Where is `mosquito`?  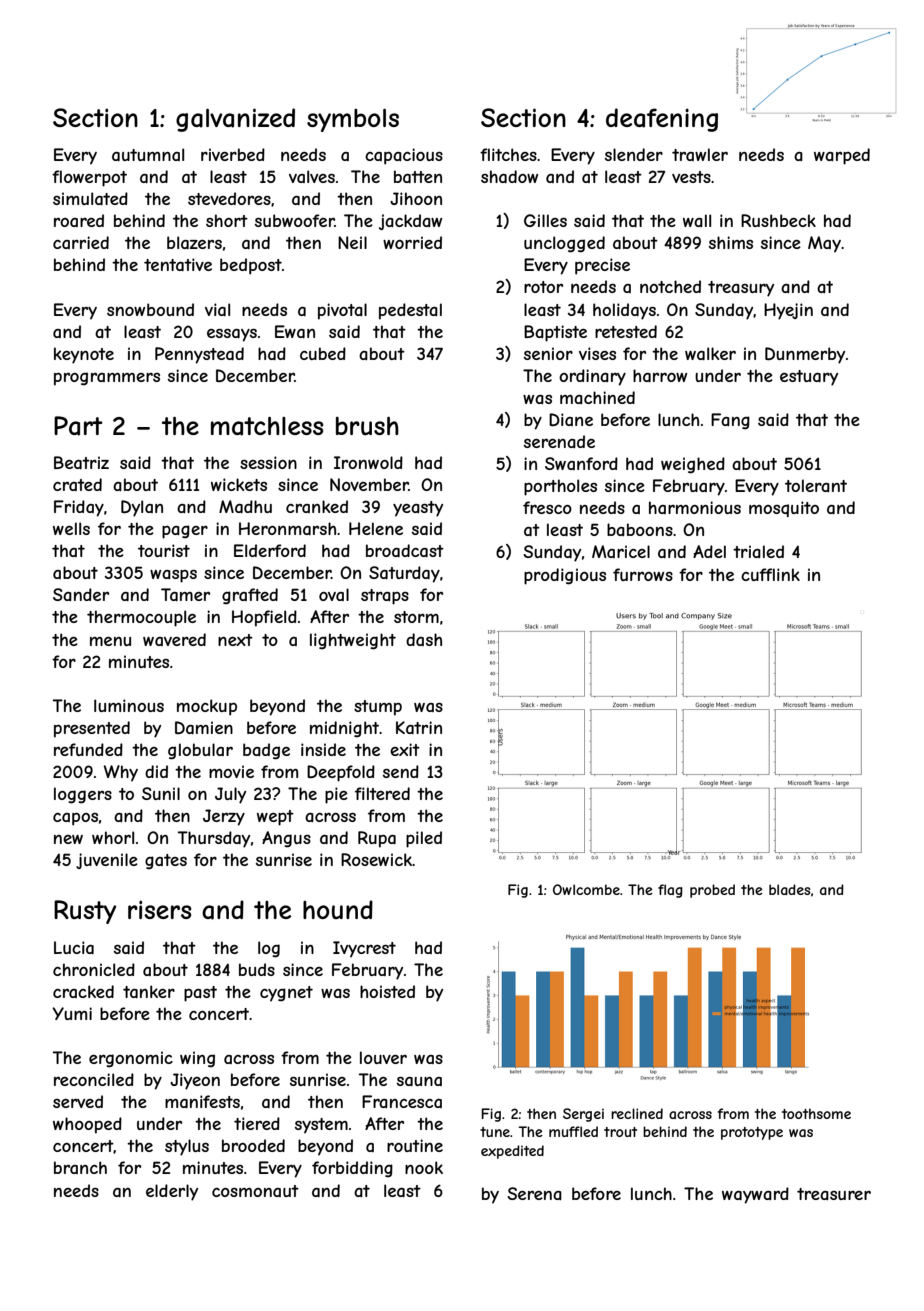
mosquito is located at coordinates (784, 509).
